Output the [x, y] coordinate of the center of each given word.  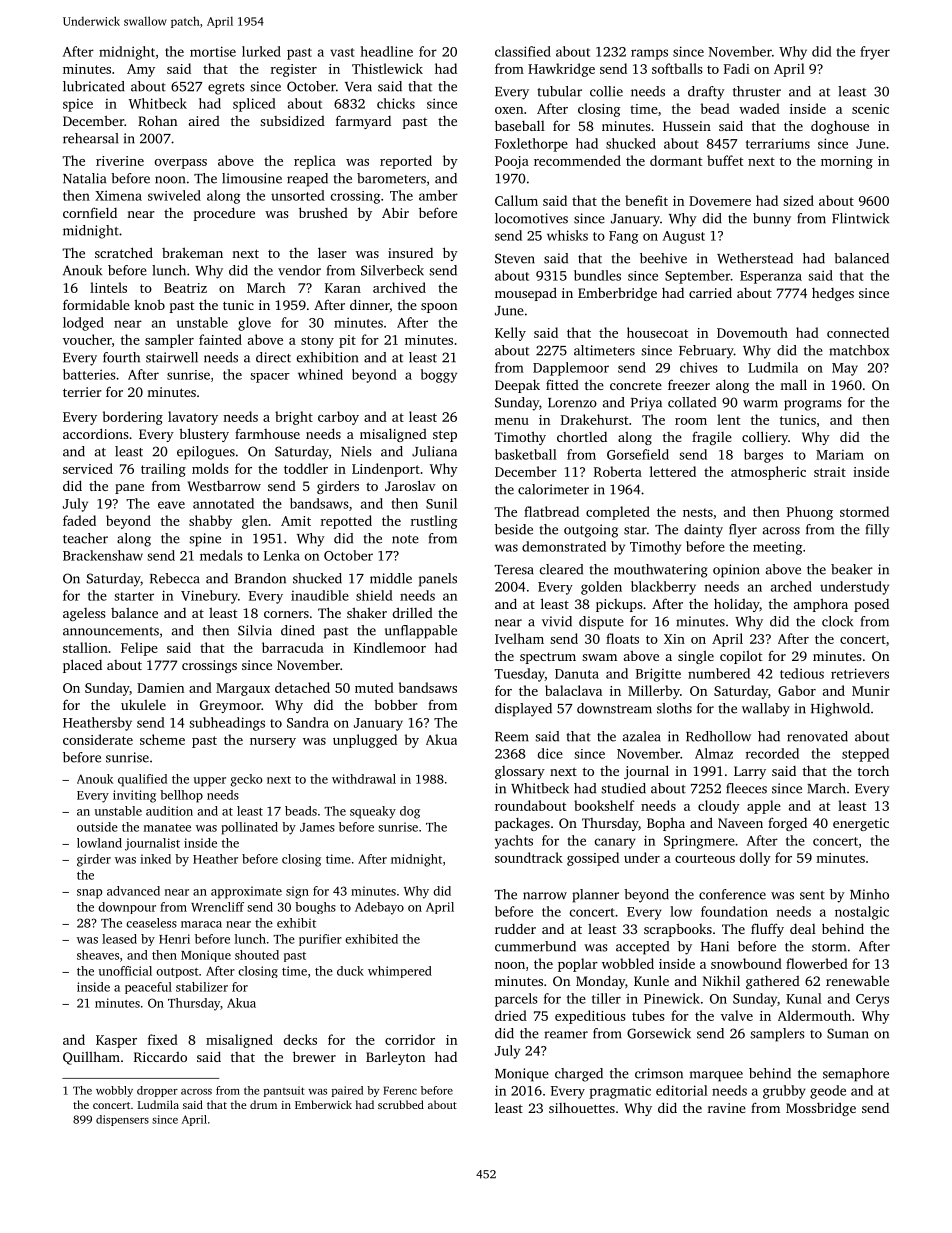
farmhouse [267, 433]
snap [89, 894]
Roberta [618, 471]
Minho [869, 894]
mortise [213, 51]
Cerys [872, 1000]
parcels [516, 1000]
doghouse [840, 127]
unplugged [365, 741]
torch [873, 770]
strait [830, 472]
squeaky [373, 812]
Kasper [116, 1041]
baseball [520, 125]
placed [82, 666]
